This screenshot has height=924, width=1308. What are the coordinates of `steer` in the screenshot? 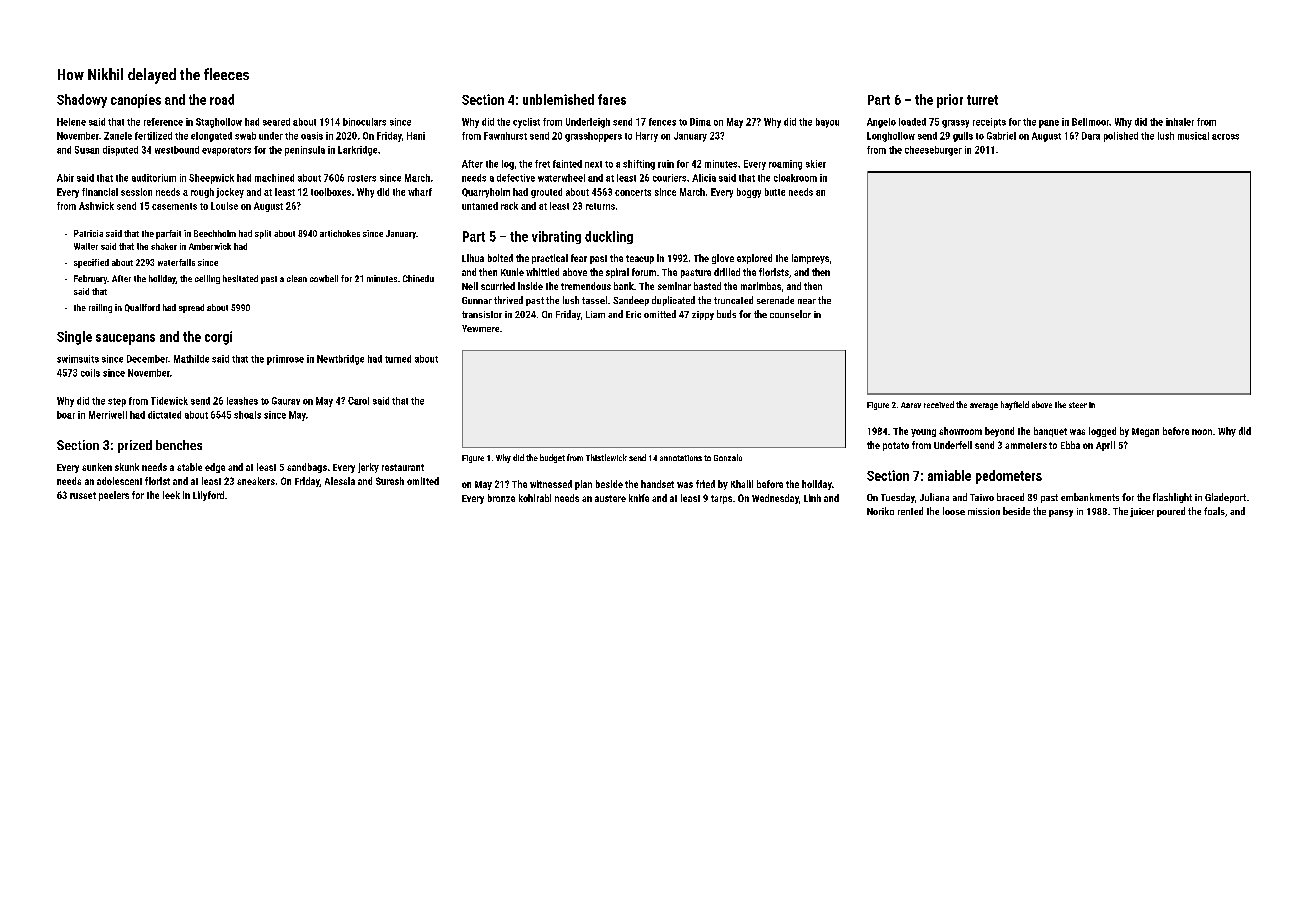 It's located at (1078, 405).
